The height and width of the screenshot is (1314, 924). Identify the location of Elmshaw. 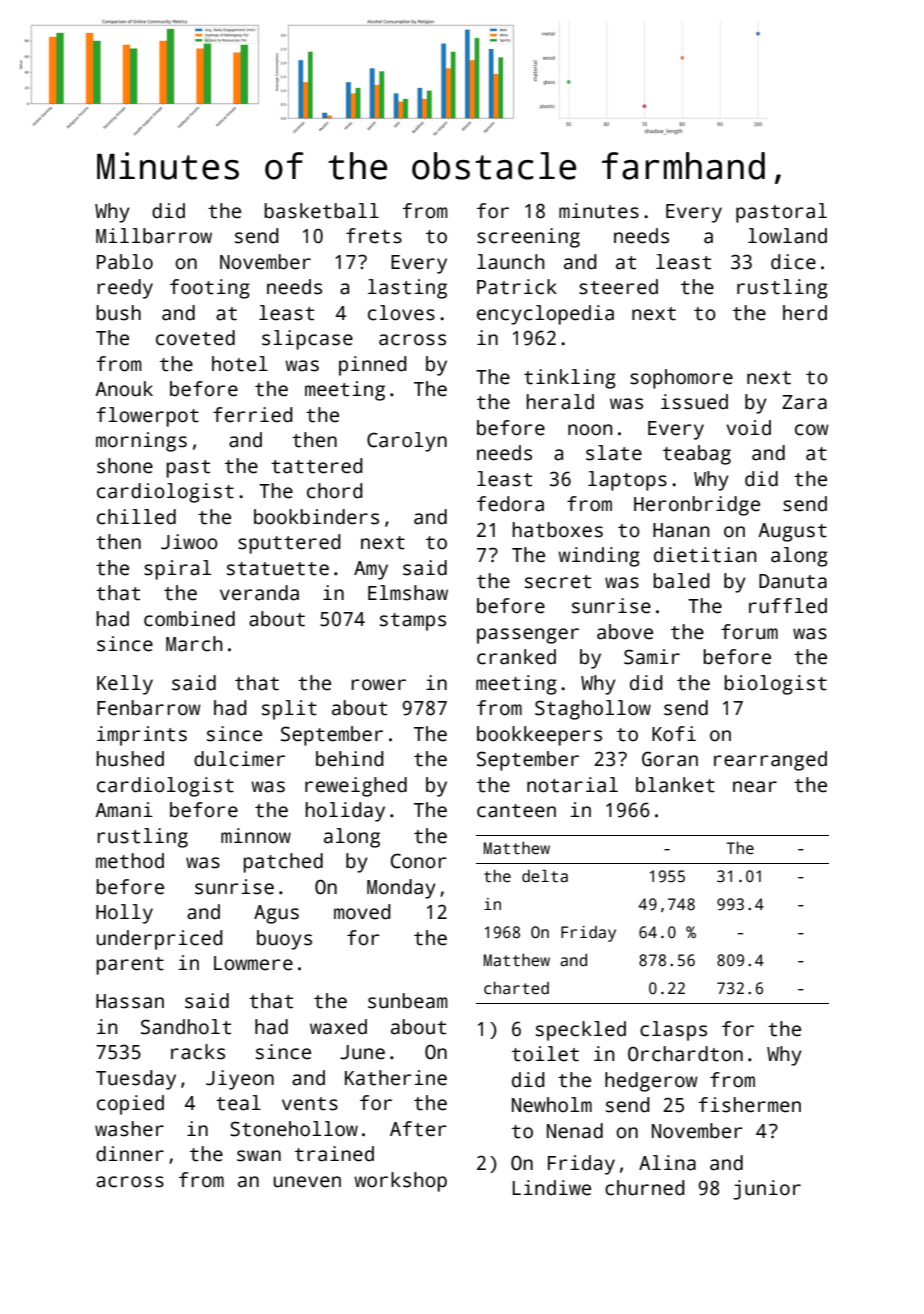
(408, 593).
